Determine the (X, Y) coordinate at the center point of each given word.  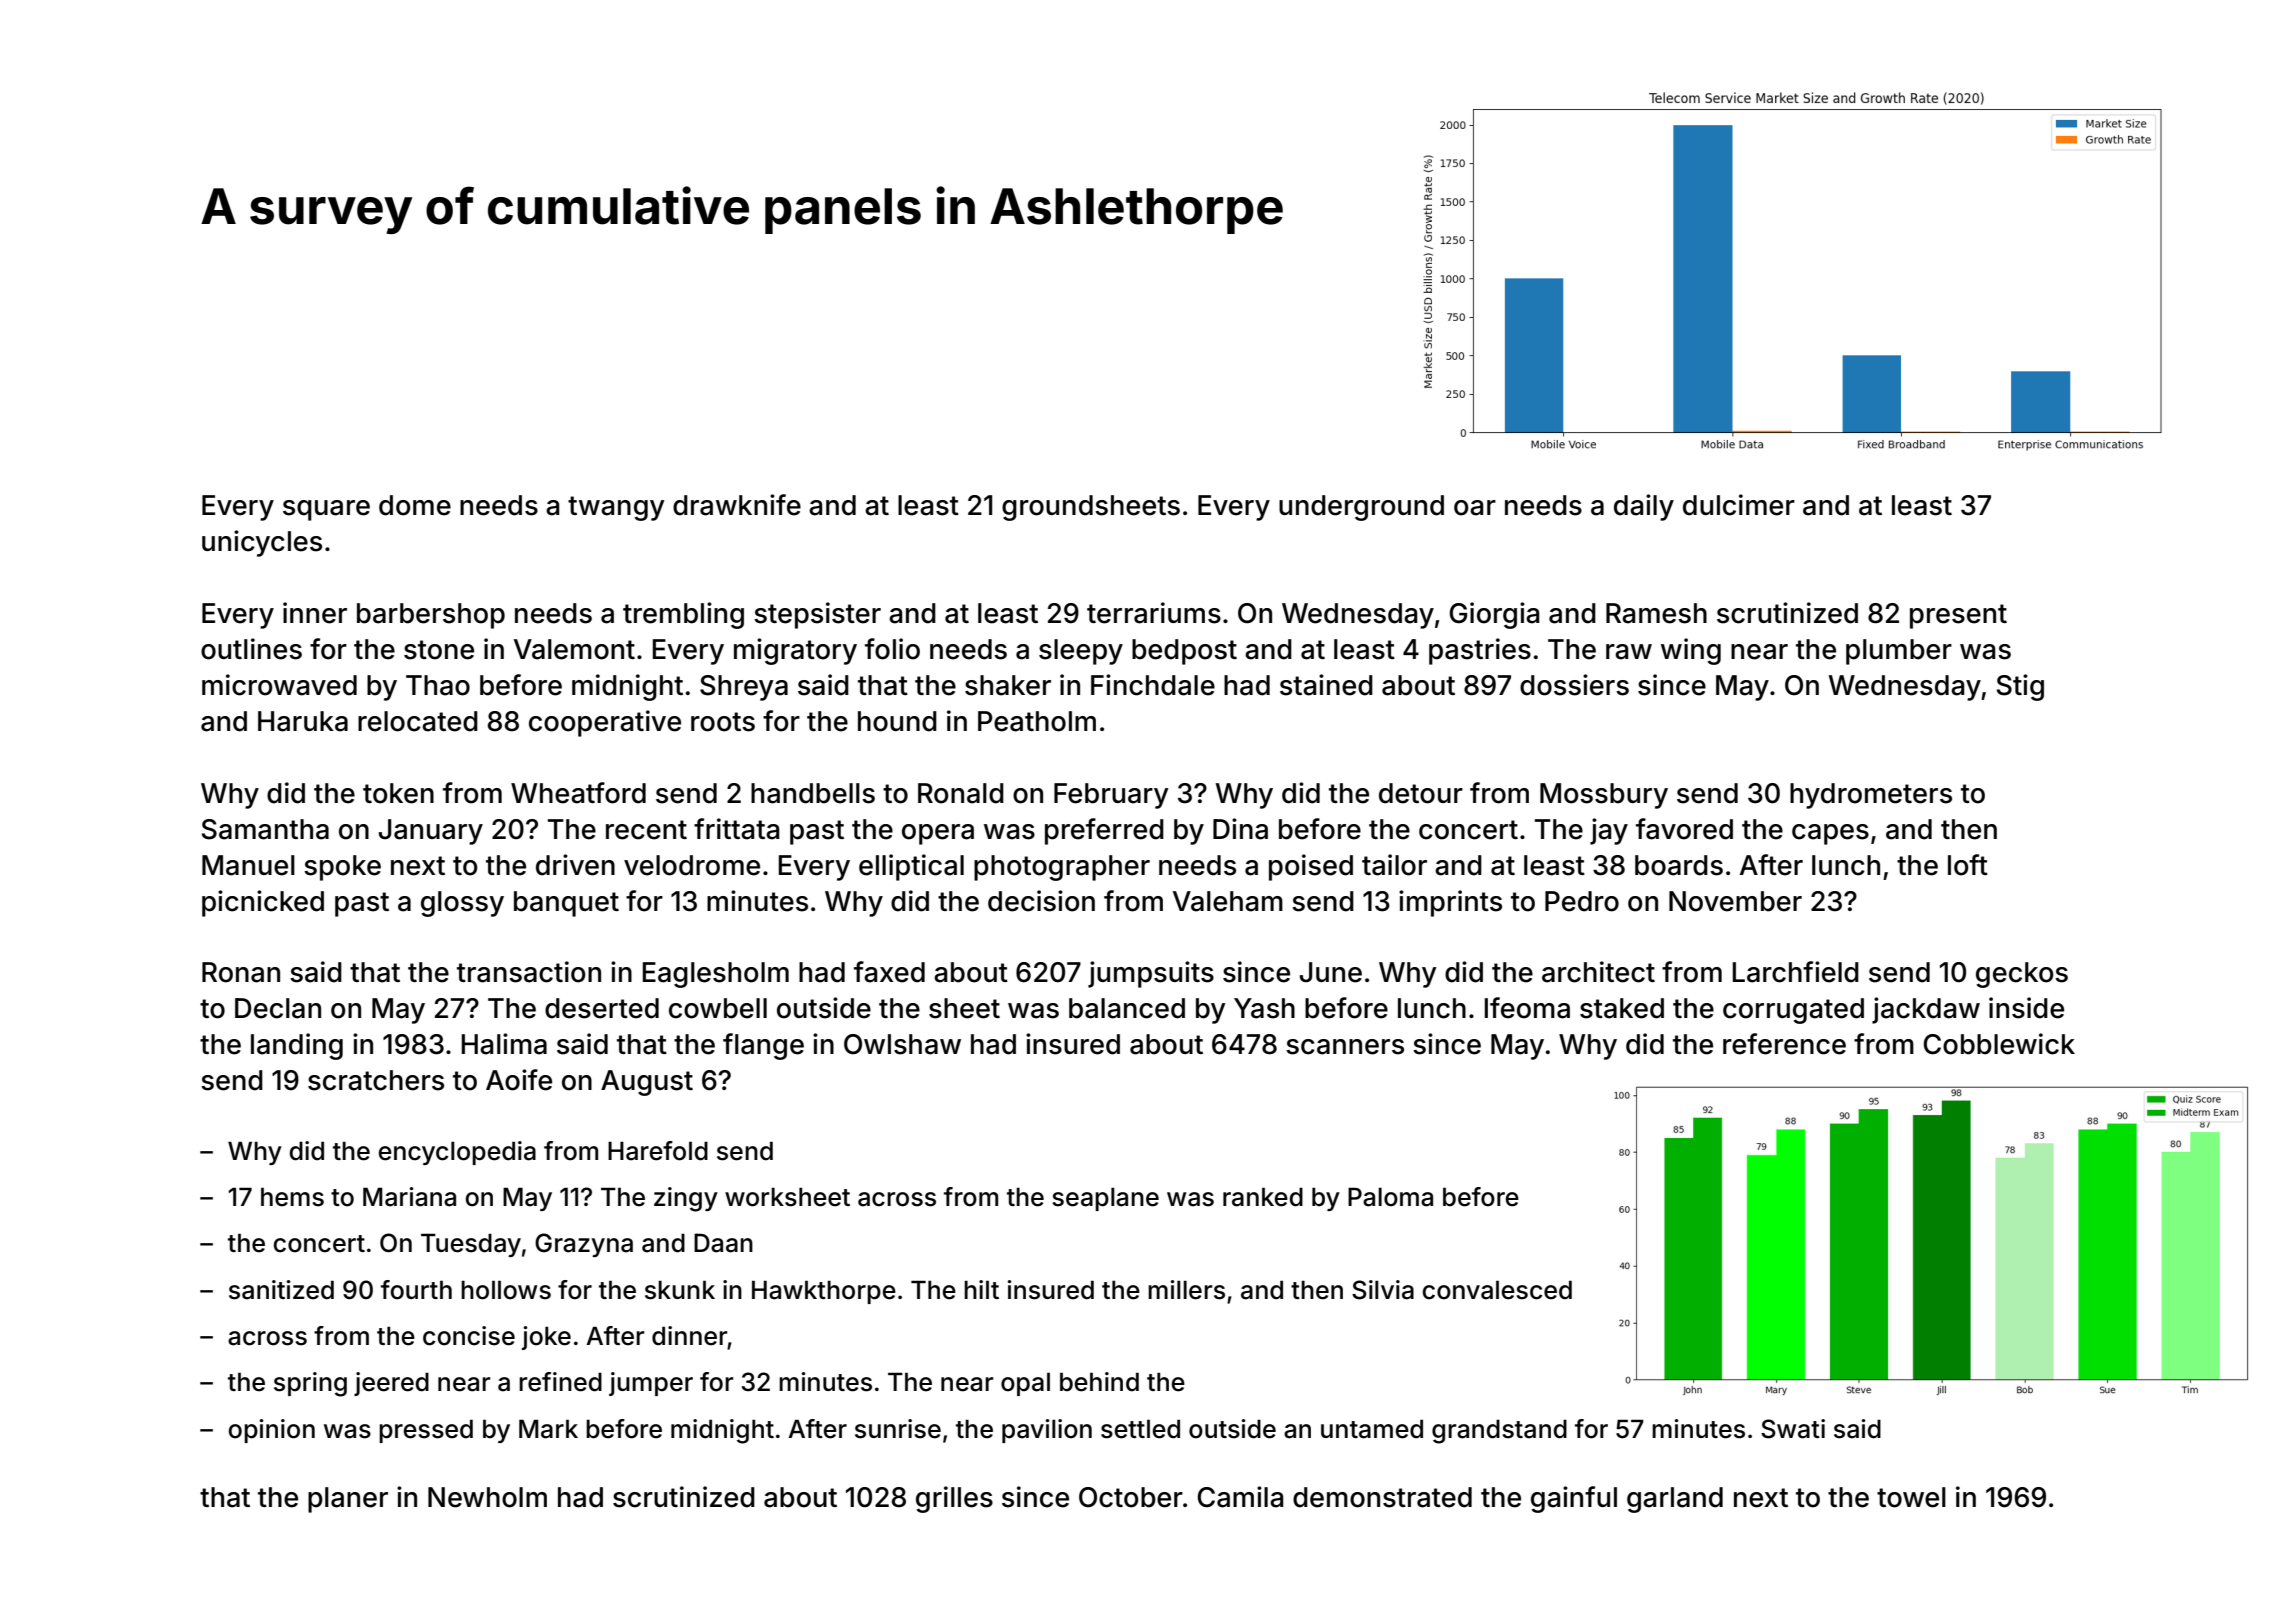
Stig (2020, 687)
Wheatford (578, 793)
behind (1099, 1382)
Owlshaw (902, 1044)
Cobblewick (1999, 1044)
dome (415, 505)
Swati (1793, 1429)
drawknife (737, 505)
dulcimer (1739, 505)
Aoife (519, 1080)
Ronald (961, 793)
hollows (506, 1290)
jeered (391, 1384)
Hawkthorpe (824, 1292)
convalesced (1497, 1290)
